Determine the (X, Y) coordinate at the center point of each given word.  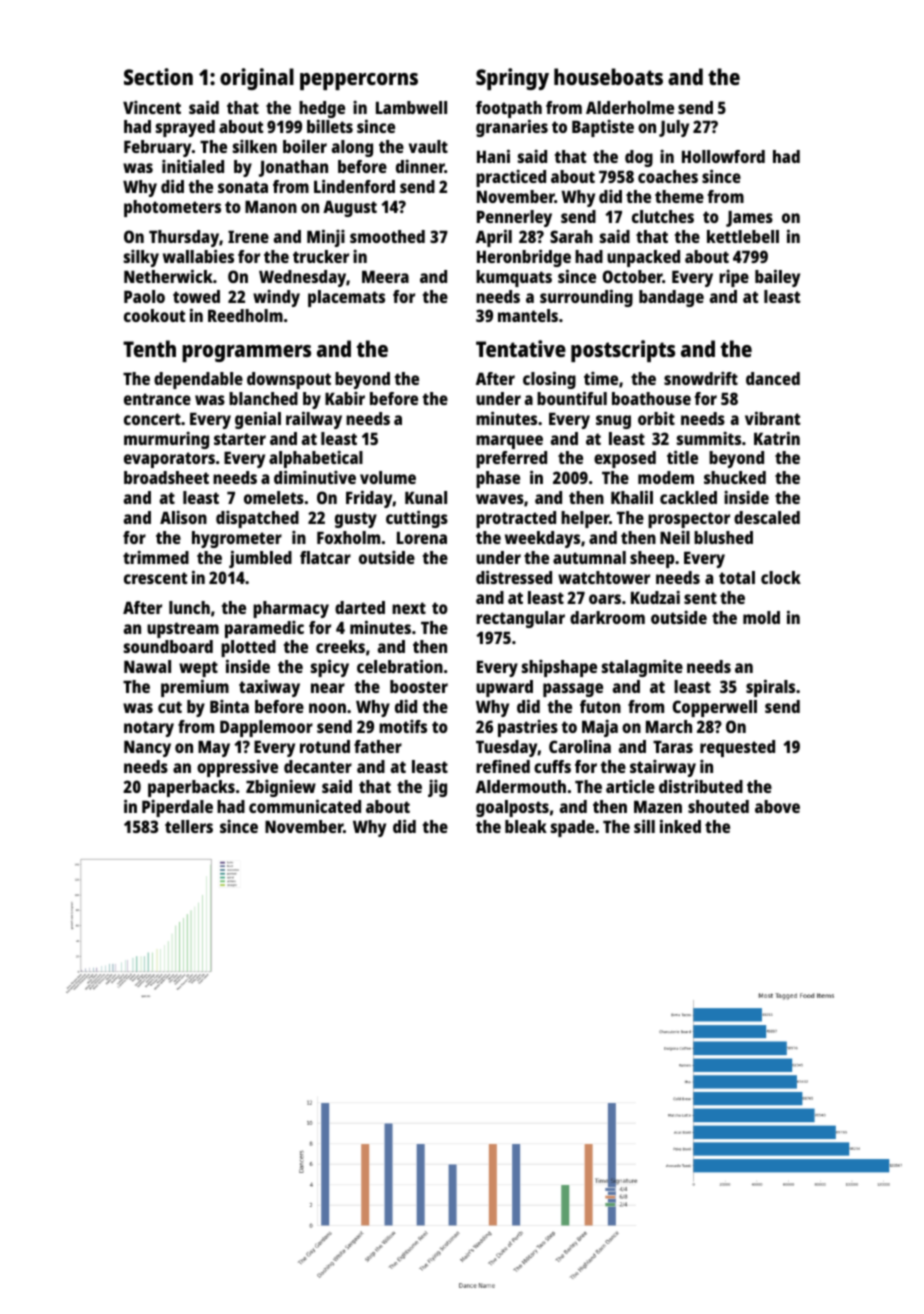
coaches (668, 176)
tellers (189, 826)
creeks (340, 646)
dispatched (257, 519)
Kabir (345, 398)
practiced (511, 178)
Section (158, 76)
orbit (656, 418)
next (409, 608)
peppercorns (359, 81)
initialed (193, 166)
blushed (723, 537)
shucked (735, 477)
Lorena (422, 537)
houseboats (608, 76)
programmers (246, 353)
